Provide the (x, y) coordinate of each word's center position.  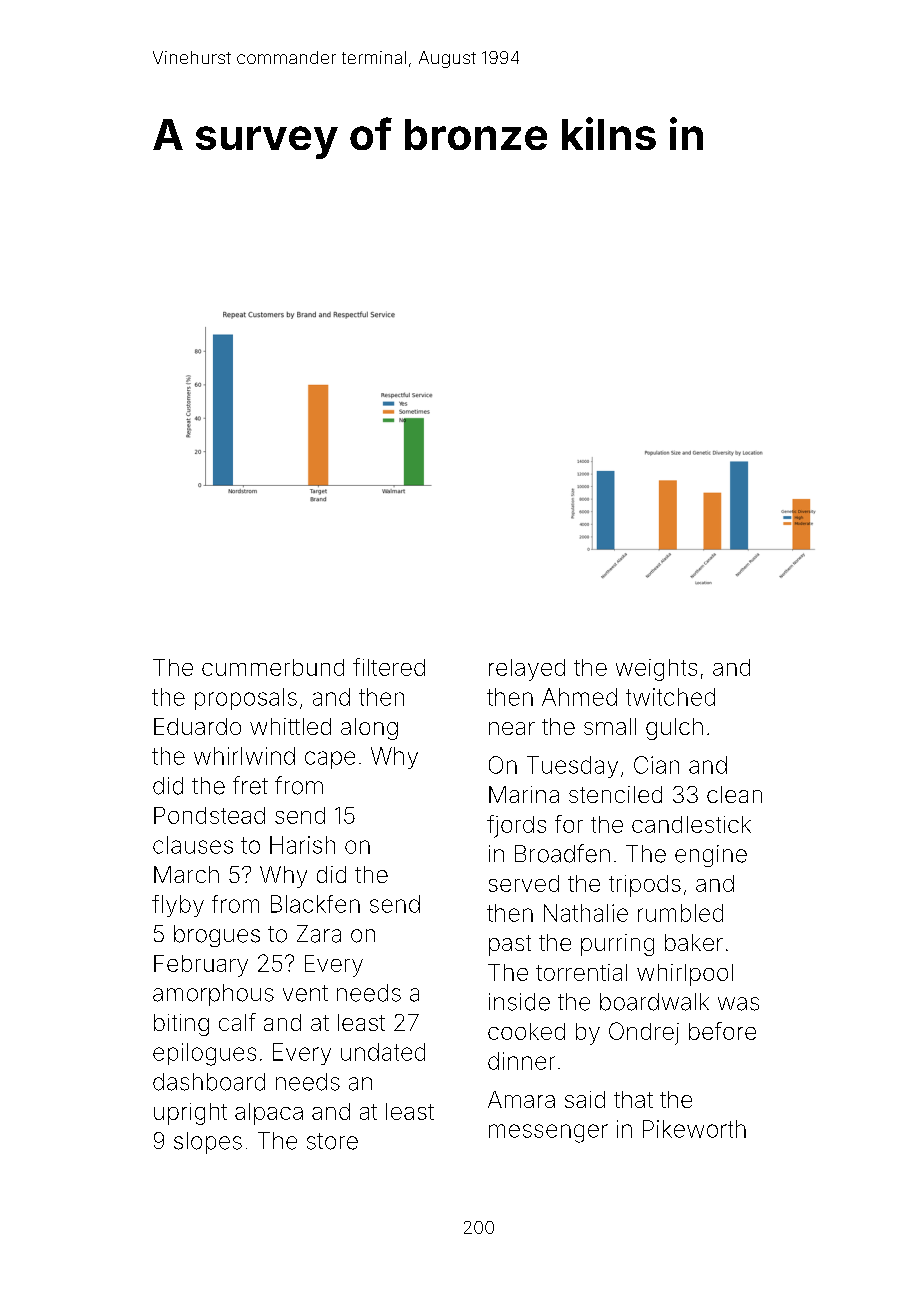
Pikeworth (694, 1129)
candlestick (691, 824)
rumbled (680, 913)
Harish (302, 845)
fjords (516, 826)
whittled (290, 726)
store (332, 1141)
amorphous (213, 995)
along (369, 729)
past (510, 945)
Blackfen (315, 904)
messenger (548, 1133)
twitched (670, 697)
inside (519, 1002)
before (722, 1031)
